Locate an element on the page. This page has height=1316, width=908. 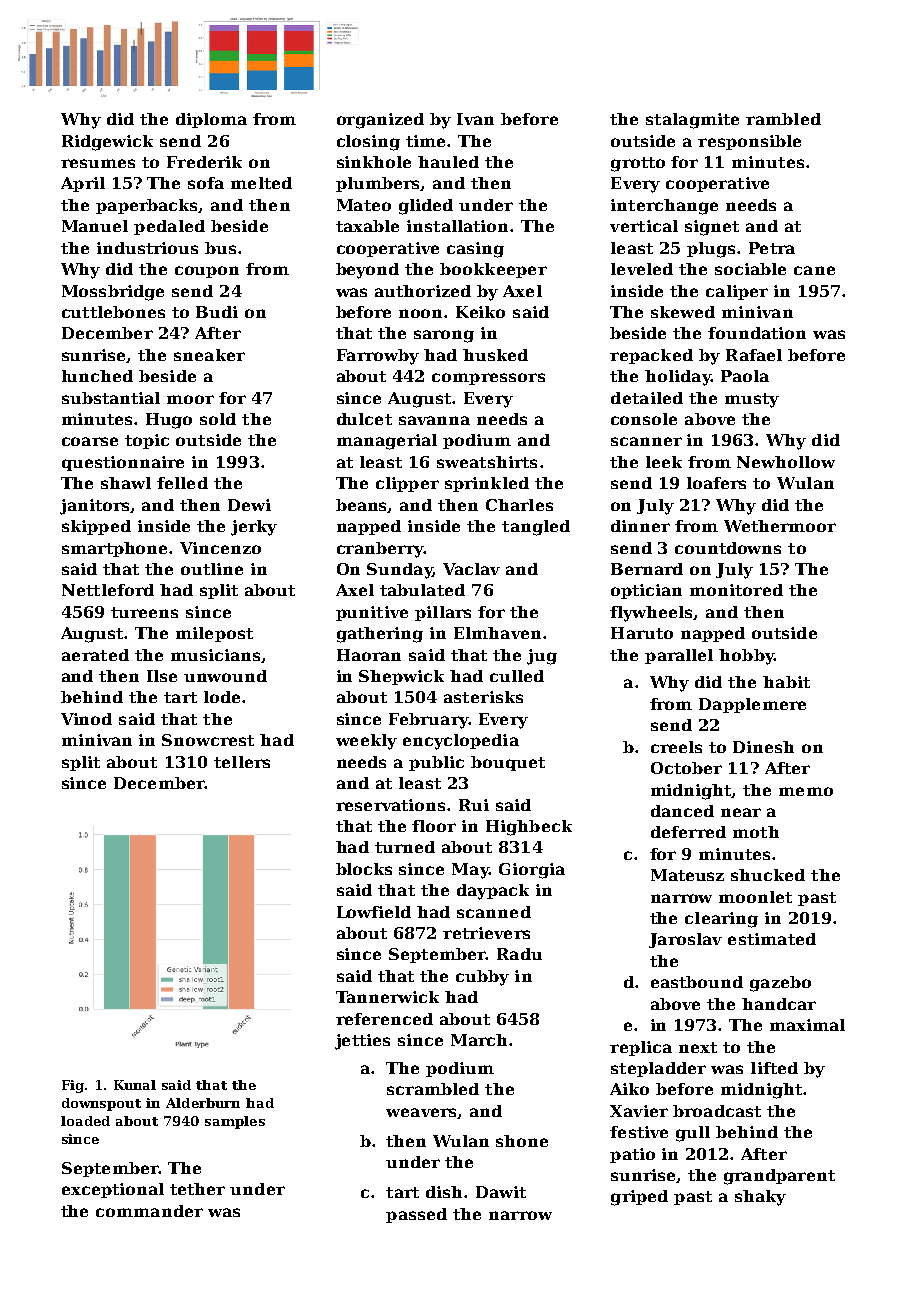
monitored is located at coordinates (736, 590).
